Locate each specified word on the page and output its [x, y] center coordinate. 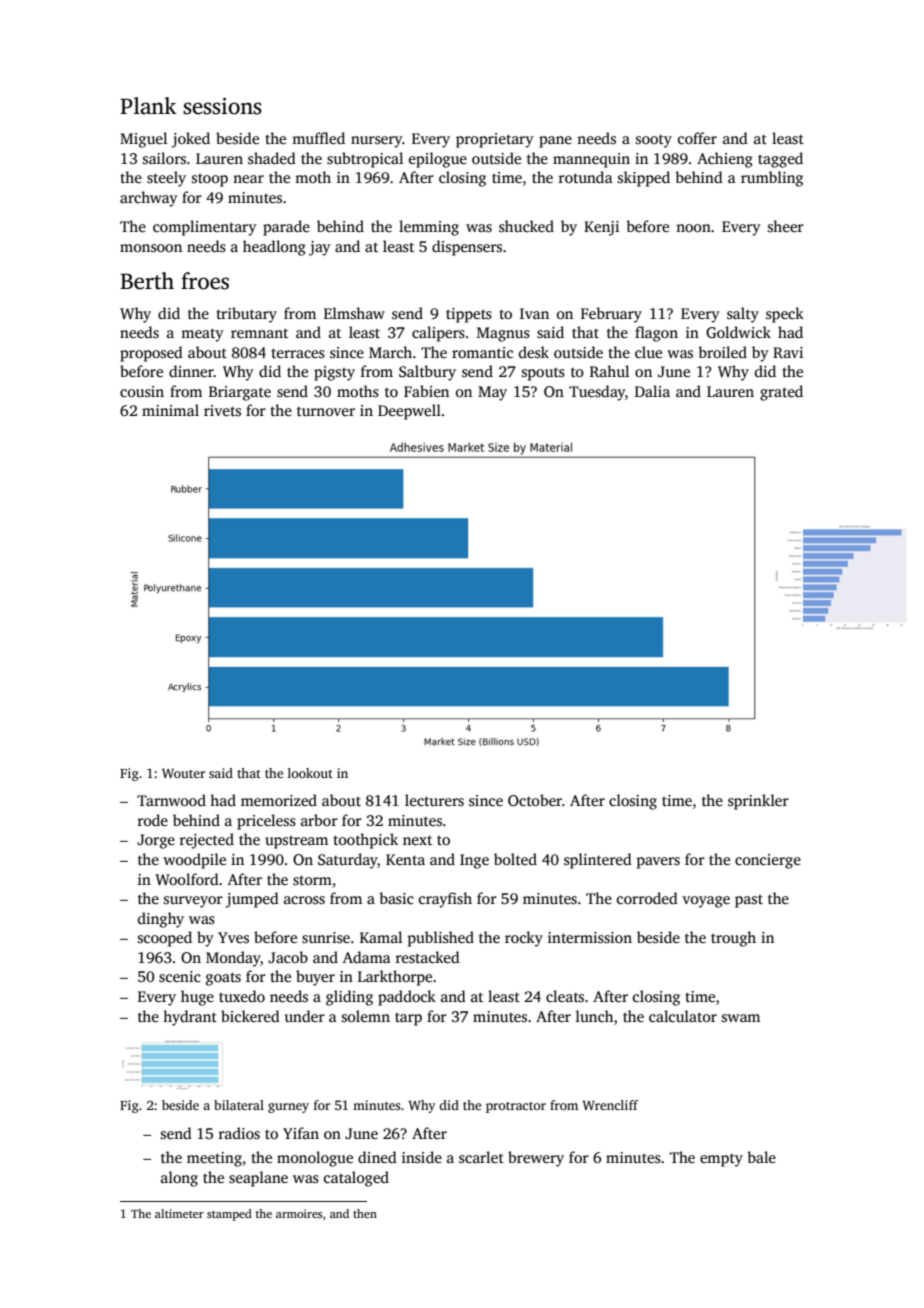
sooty [654, 141]
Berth [147, 281]
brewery [536, 1159]
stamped [229, 1215]
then [365, 1213]
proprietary [495, 140]
